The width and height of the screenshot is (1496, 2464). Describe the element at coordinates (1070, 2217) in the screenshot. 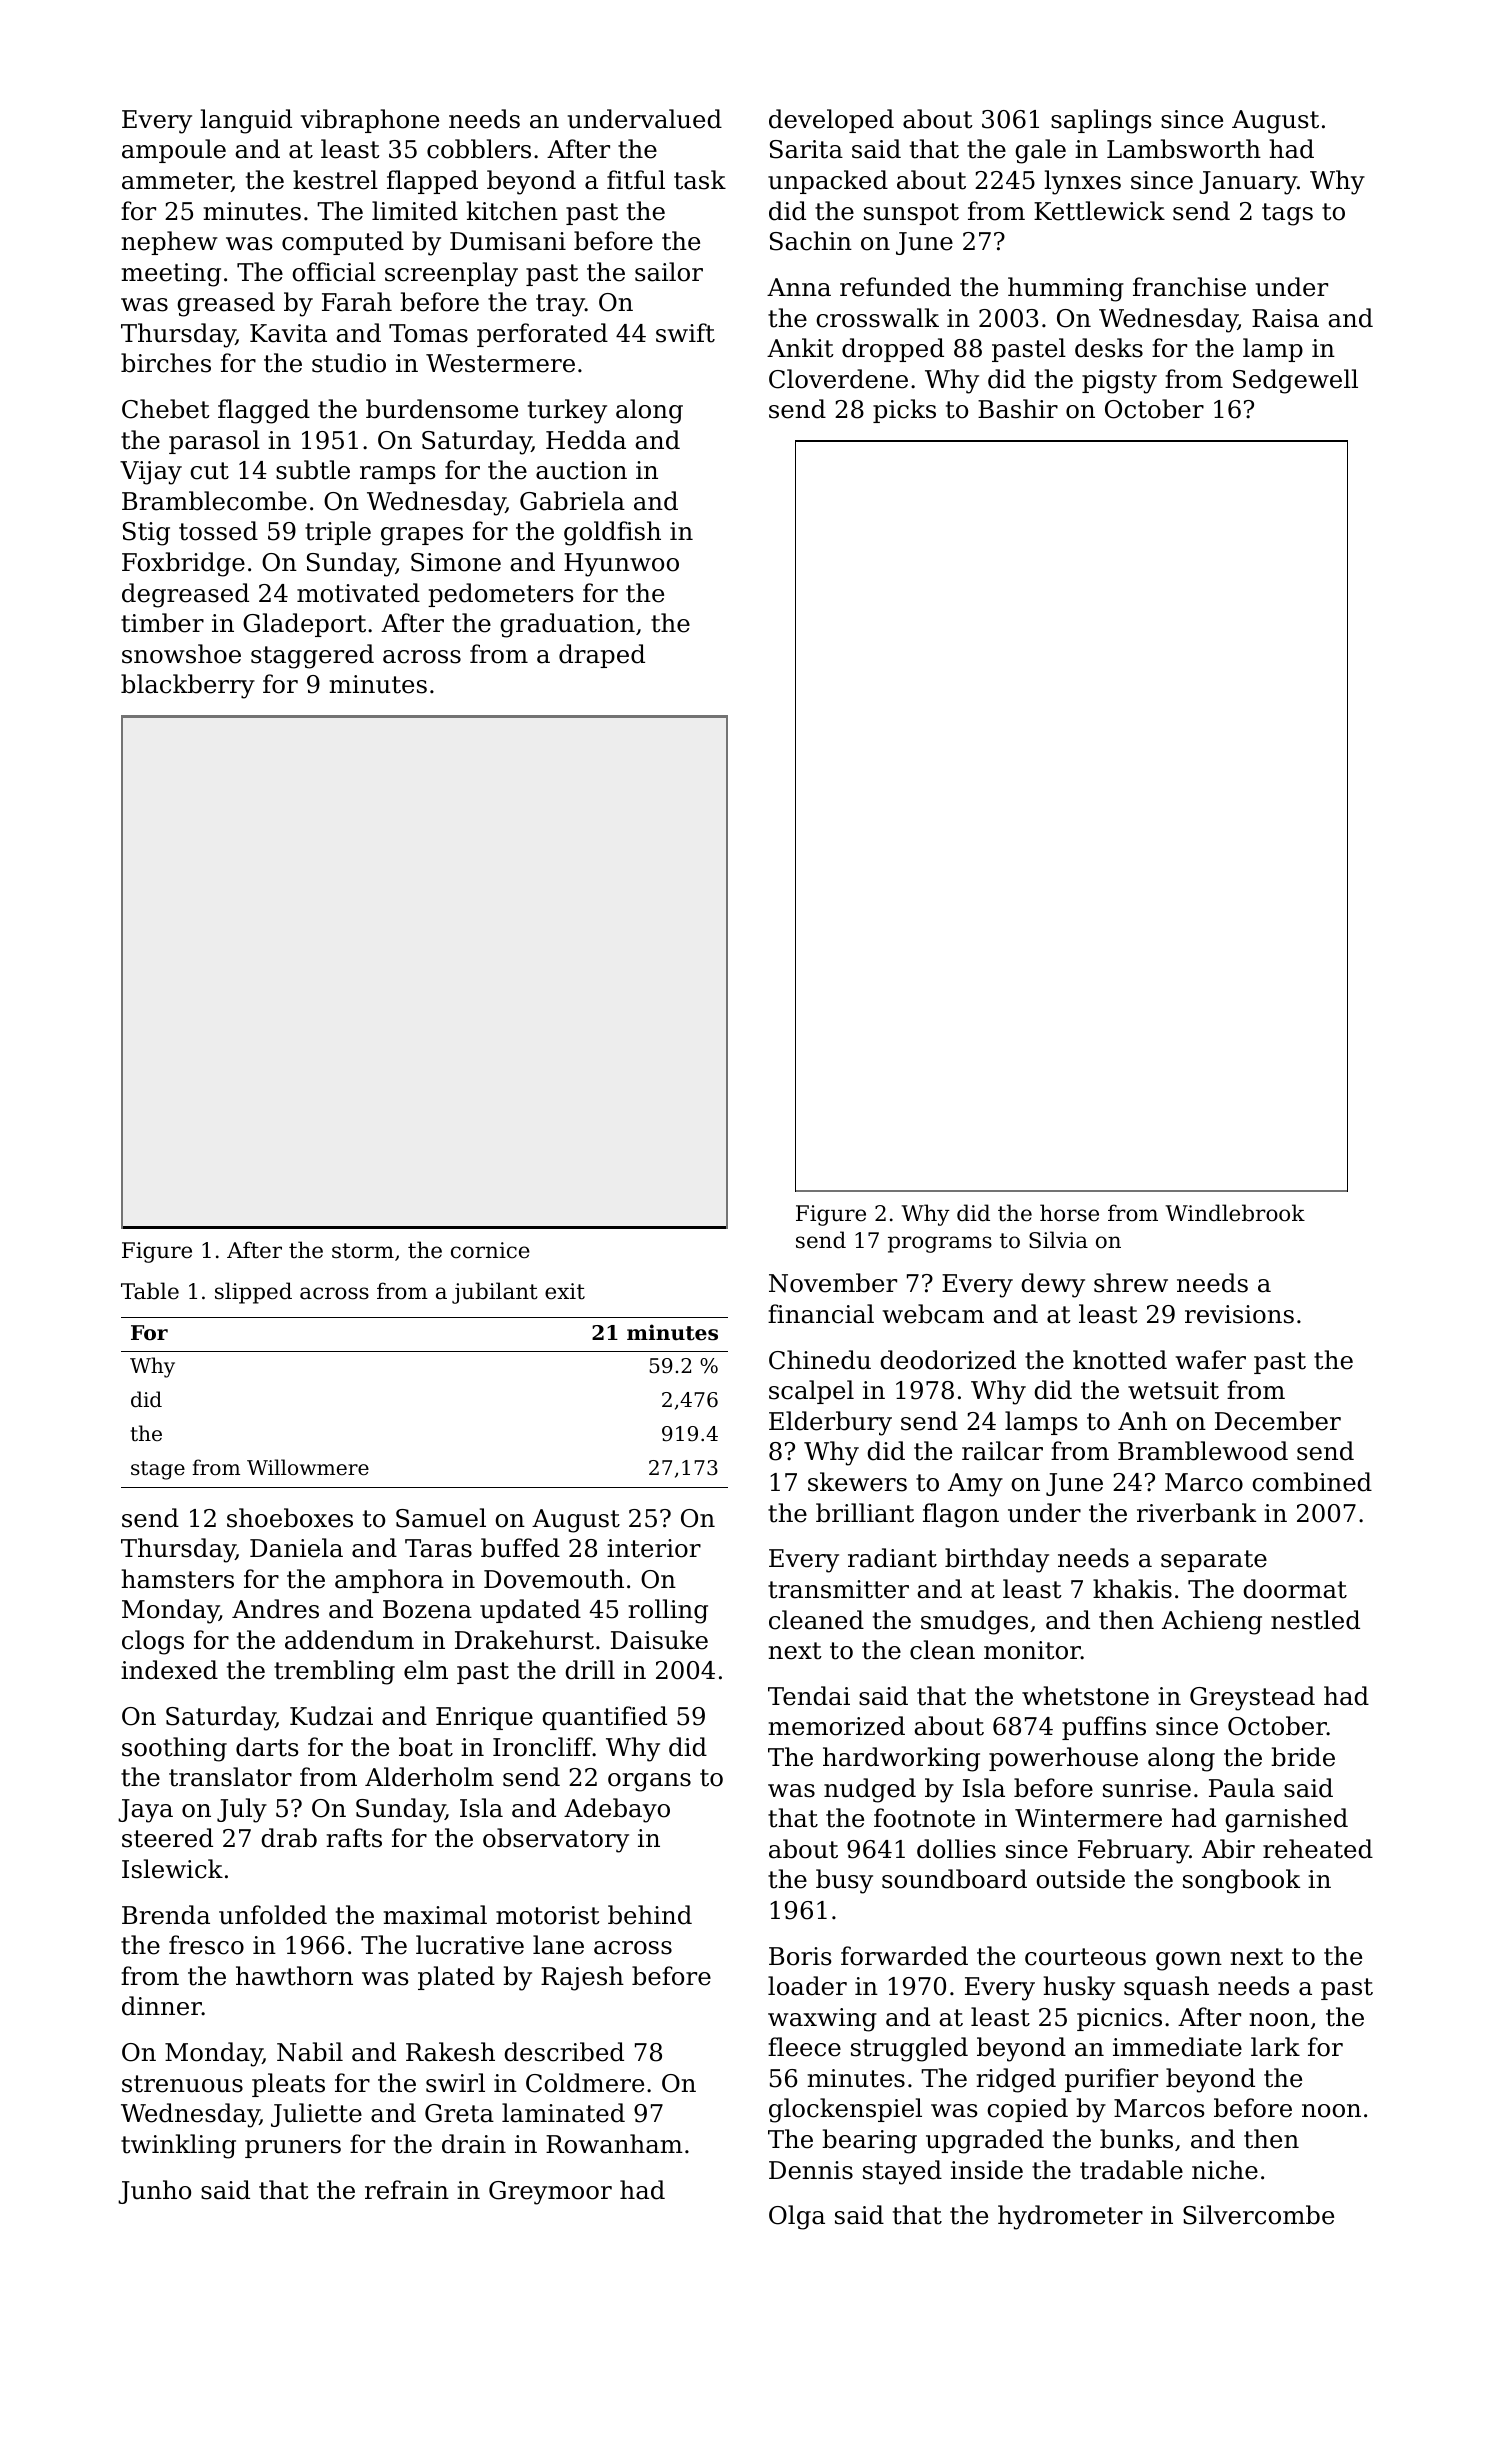

I see `hydrometer` at that location.
